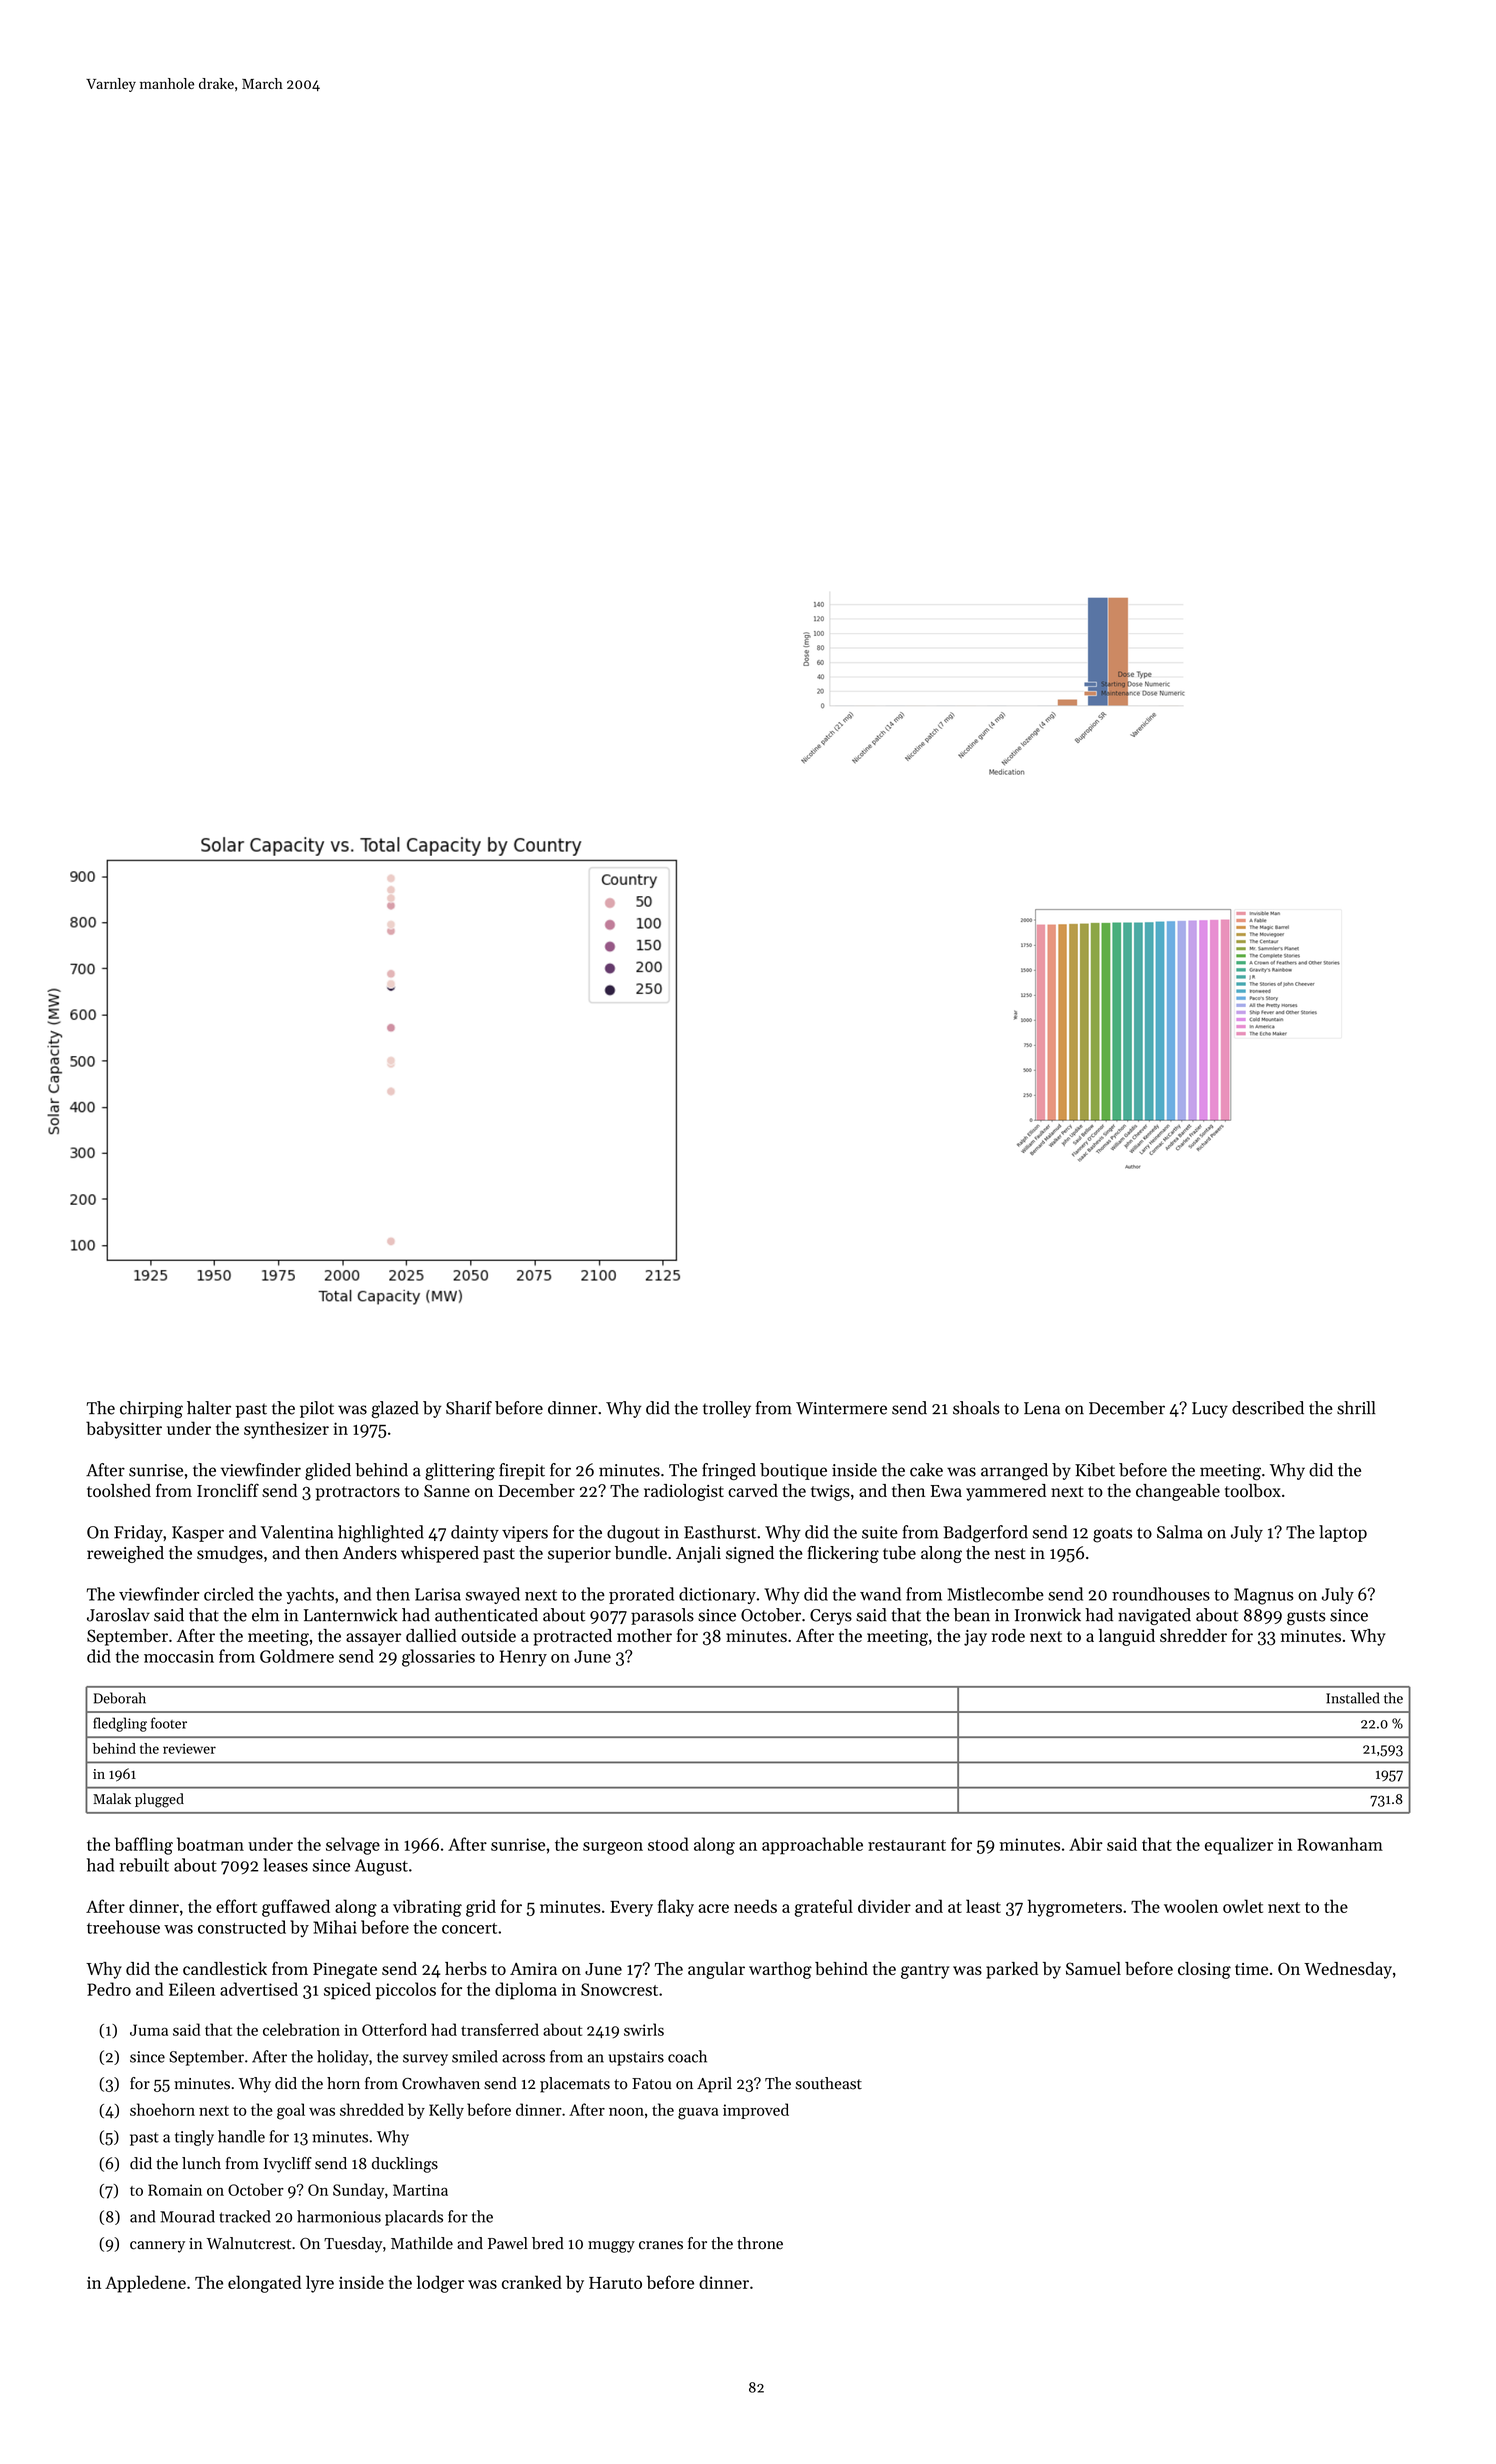 The width and height of the screenshot is (1496, 2464). Describe the element at coordinates (522, 1471) in the screenshot. I see `firepit` at that location.
